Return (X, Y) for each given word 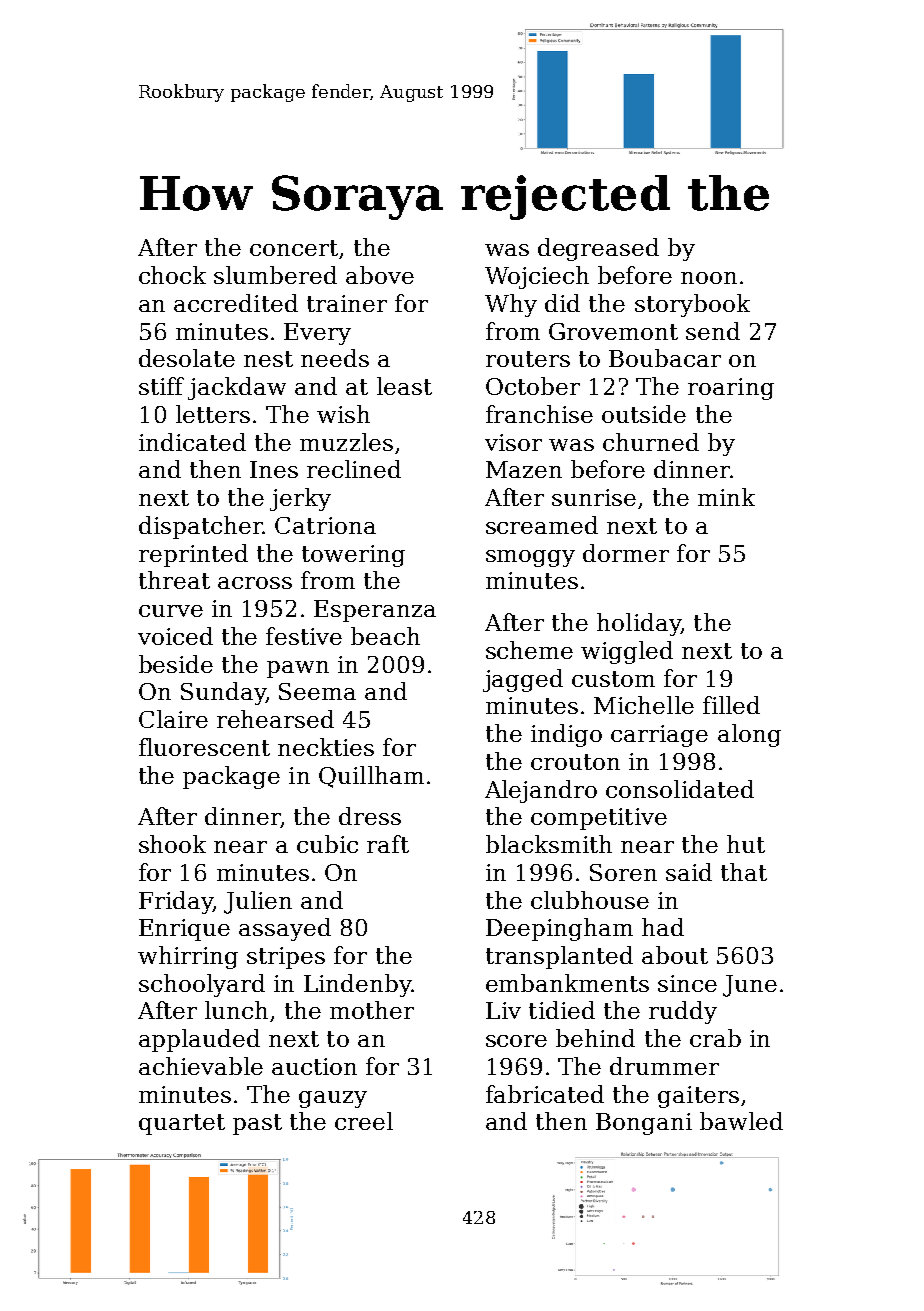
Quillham (371, 777)
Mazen (524, 469)
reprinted (193, 555)
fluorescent (204, 747)
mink (726, 497)
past (257, 1124)
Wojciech (537, 277)
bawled (741, 1121)
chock (172, 275)
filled (731, 705)
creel (364, 1121)
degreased (598, 249)
